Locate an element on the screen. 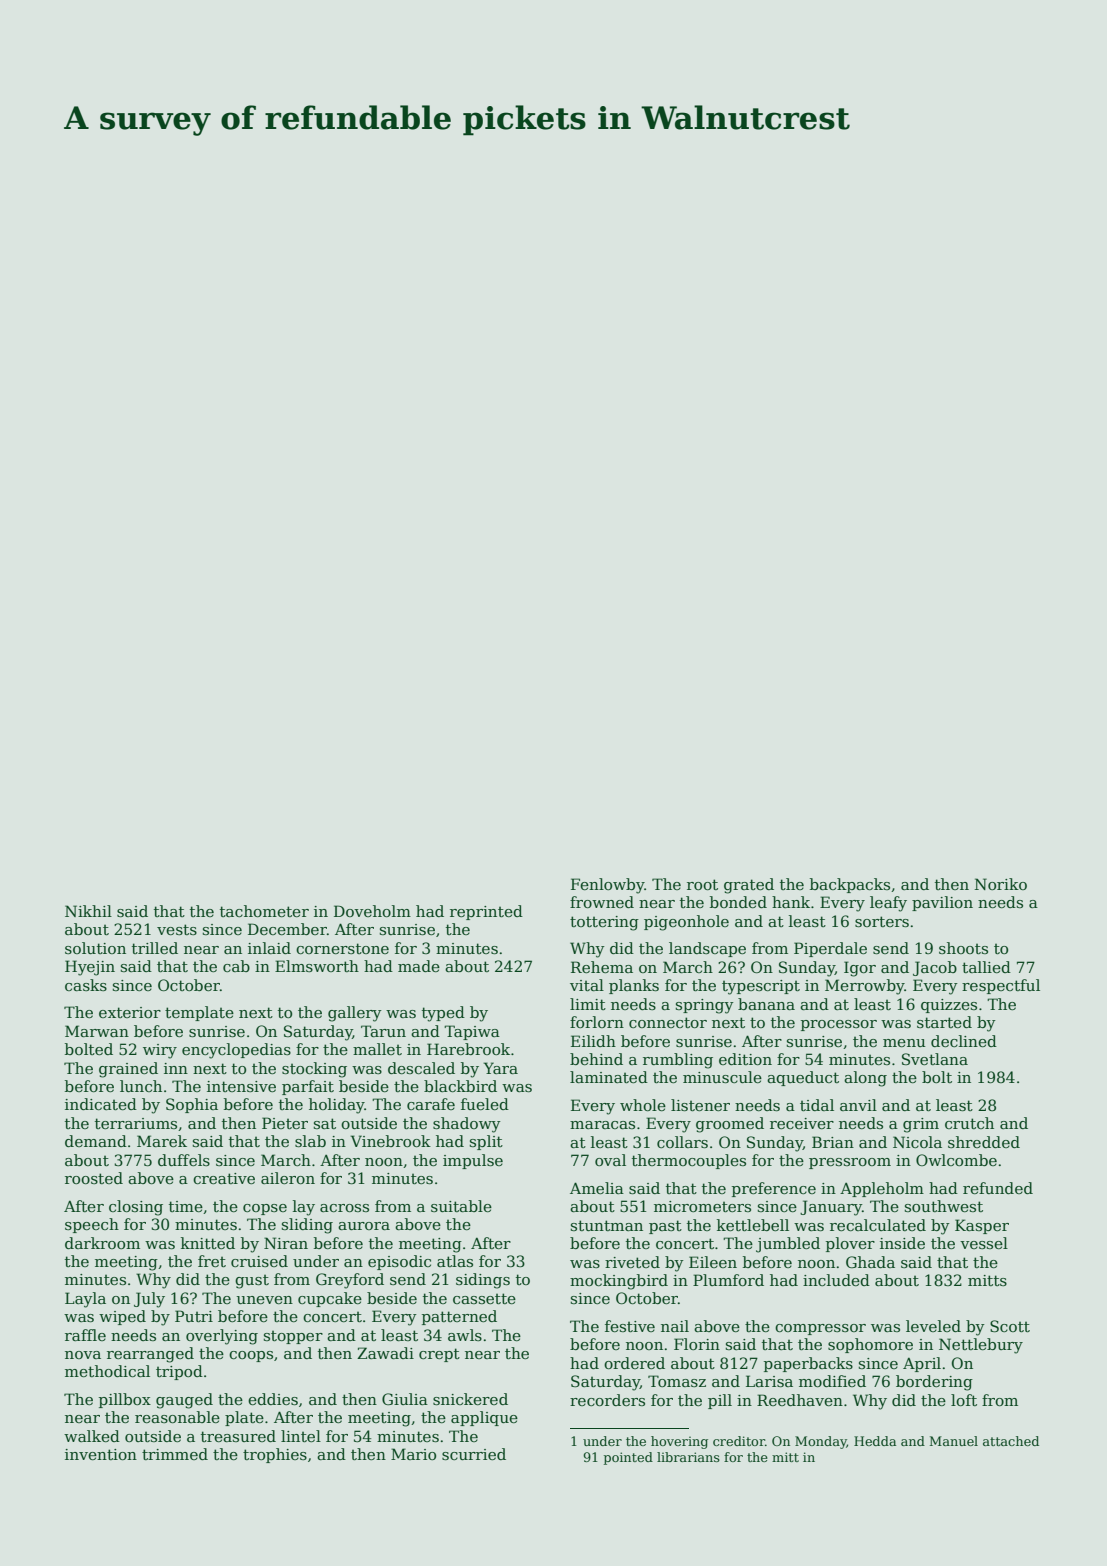 This screenshot has width=1107, height=1566. menu is located at coordinates (904, 1043).
